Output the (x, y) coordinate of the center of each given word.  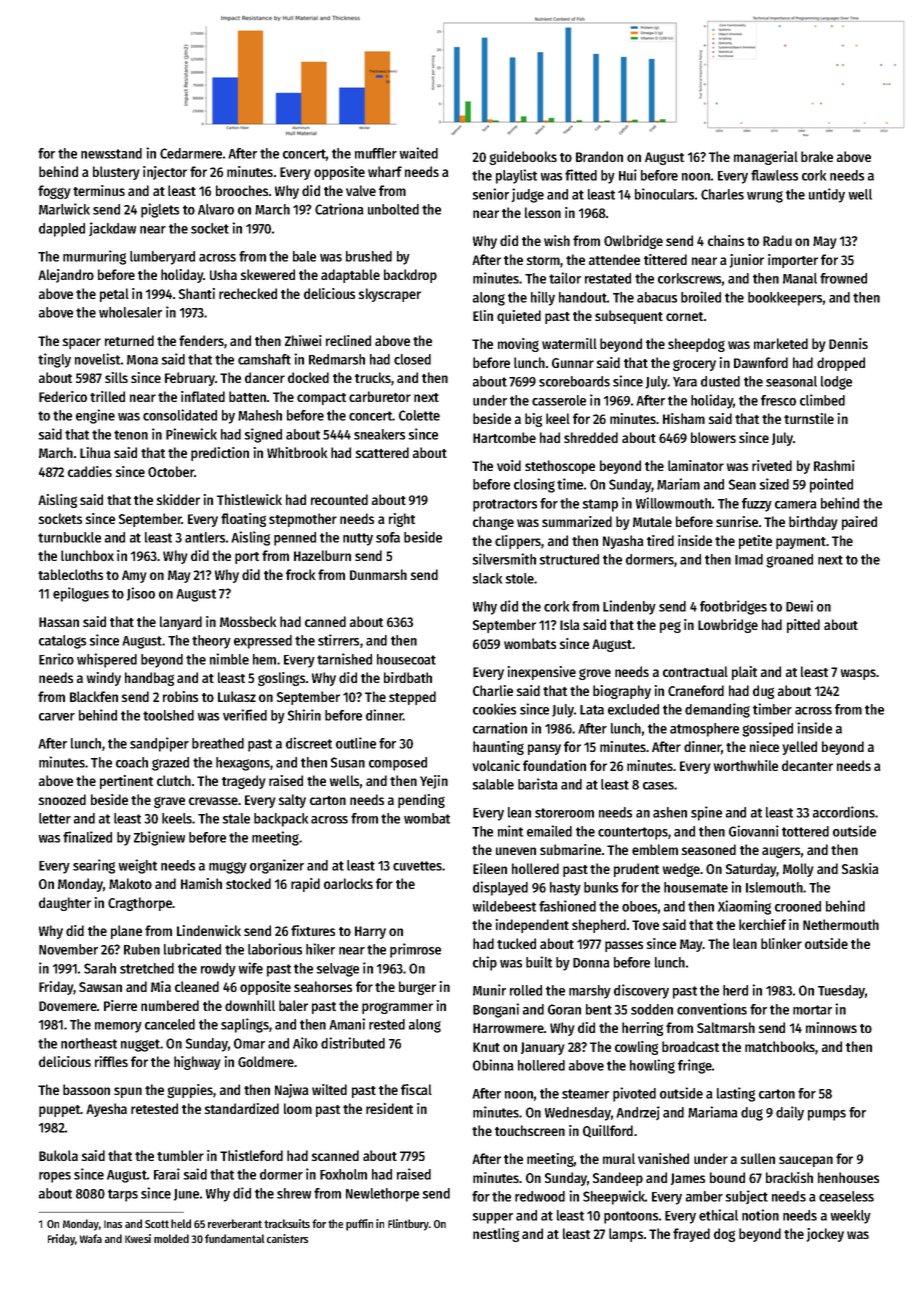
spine (706, 813)
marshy (590, 992)
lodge (836, 383)
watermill (569, 343)
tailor (565, 278)
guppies (190, 1091)
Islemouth (774, 887)
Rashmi (834, 465)
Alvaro (216, 209)
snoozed (62, 799)
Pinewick (191, 434)
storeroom (564, 813)
